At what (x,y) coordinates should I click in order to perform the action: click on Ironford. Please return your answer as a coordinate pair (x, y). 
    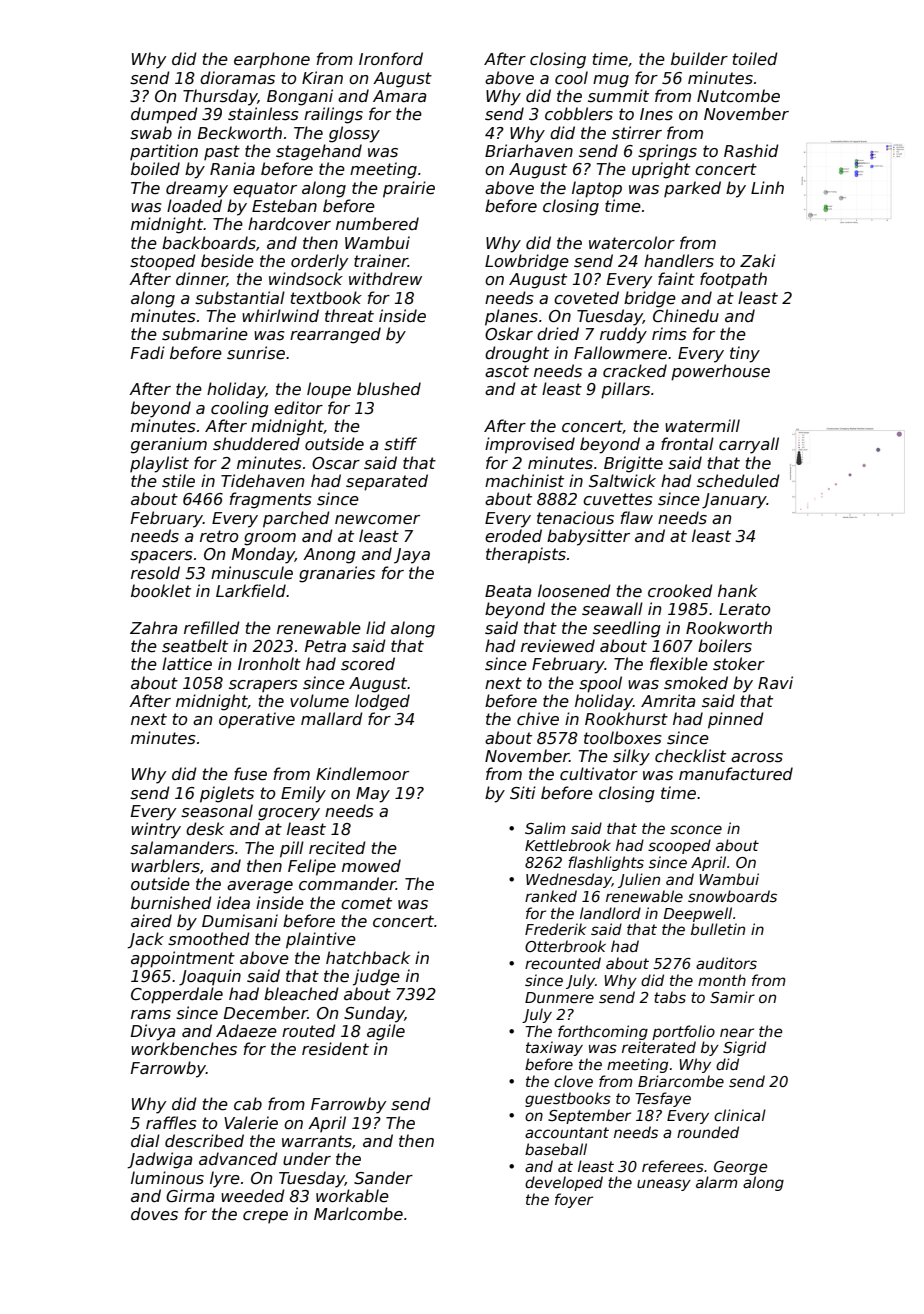
    Looking at the image, I should click on (391, 58).
